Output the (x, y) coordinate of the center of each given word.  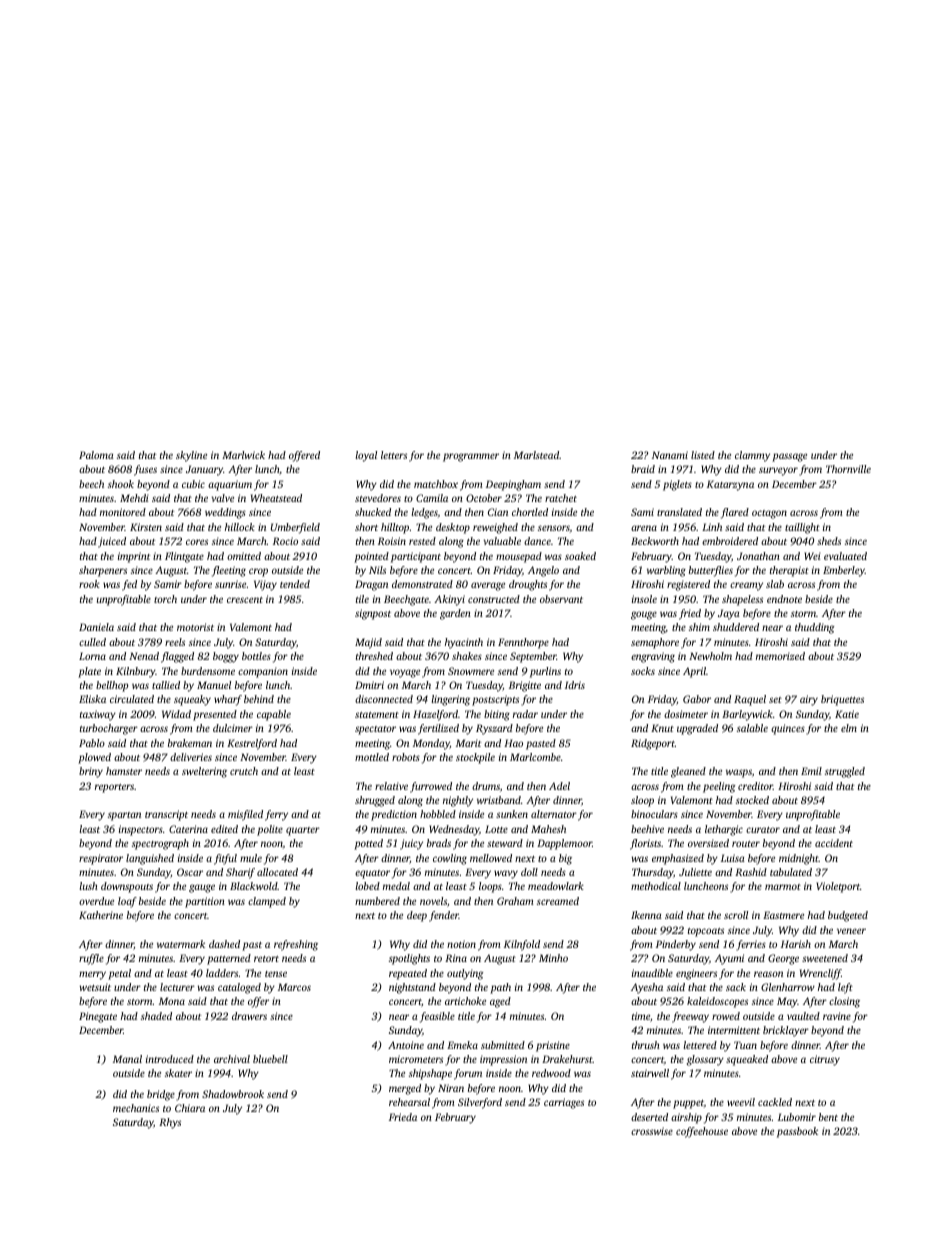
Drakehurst (567, 1059)
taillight (802, 528)
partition (205, 902)
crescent (245, 600)
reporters (114, 788)
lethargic (724, 830)
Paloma (96, 455)
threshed (374, 656)
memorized (780, 656)
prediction (394, 815)
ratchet (561, 498)
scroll (736, 915)
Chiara (190, 1108)
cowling (450, 859)
